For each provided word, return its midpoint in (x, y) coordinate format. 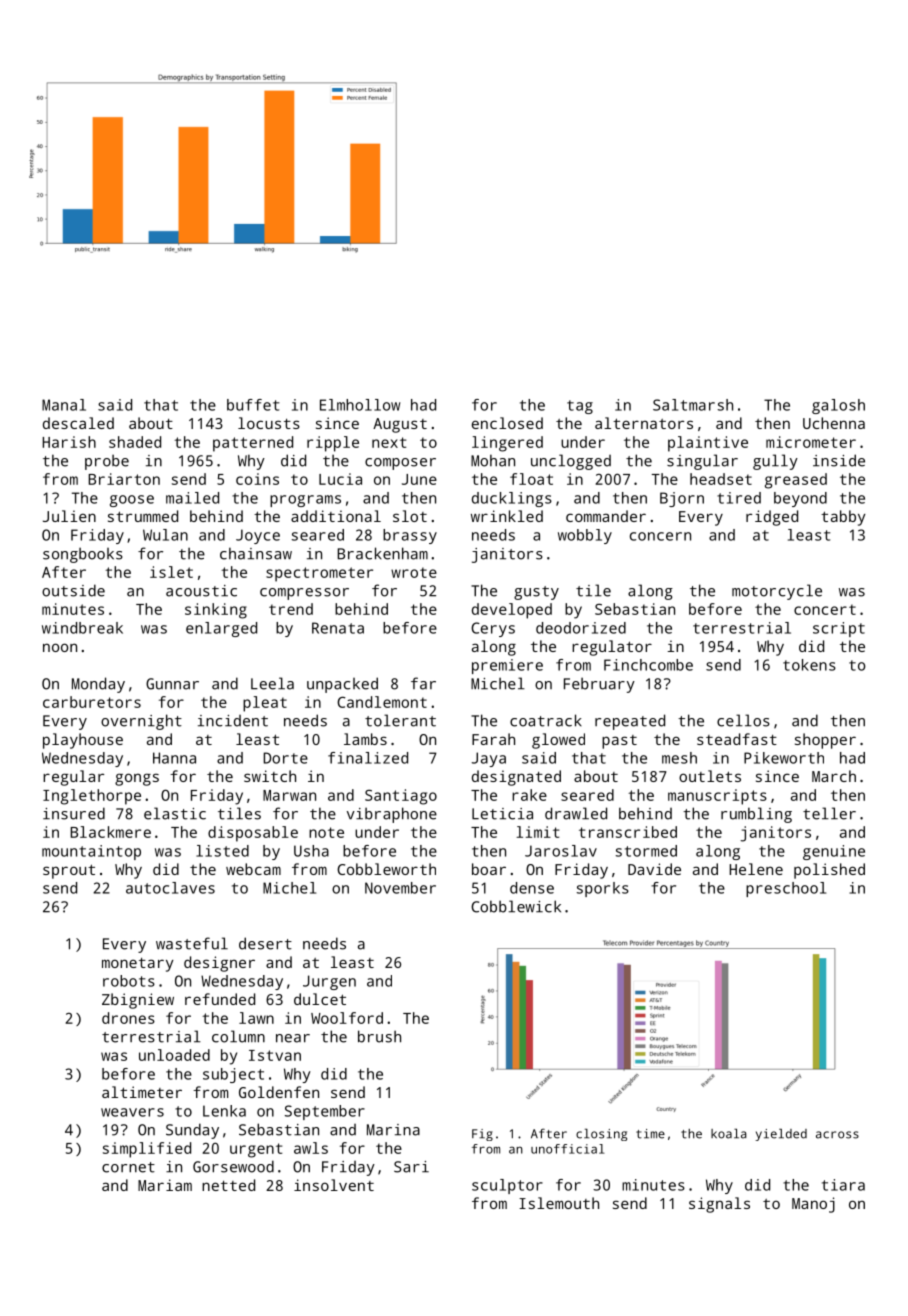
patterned (253, 444)
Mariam (165, 1185)
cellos (743, 720)
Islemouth (559, 1203)
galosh (838, 406)
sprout (69, 871)
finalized (368, 758)
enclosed (507, 423)
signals (719, 1205)
